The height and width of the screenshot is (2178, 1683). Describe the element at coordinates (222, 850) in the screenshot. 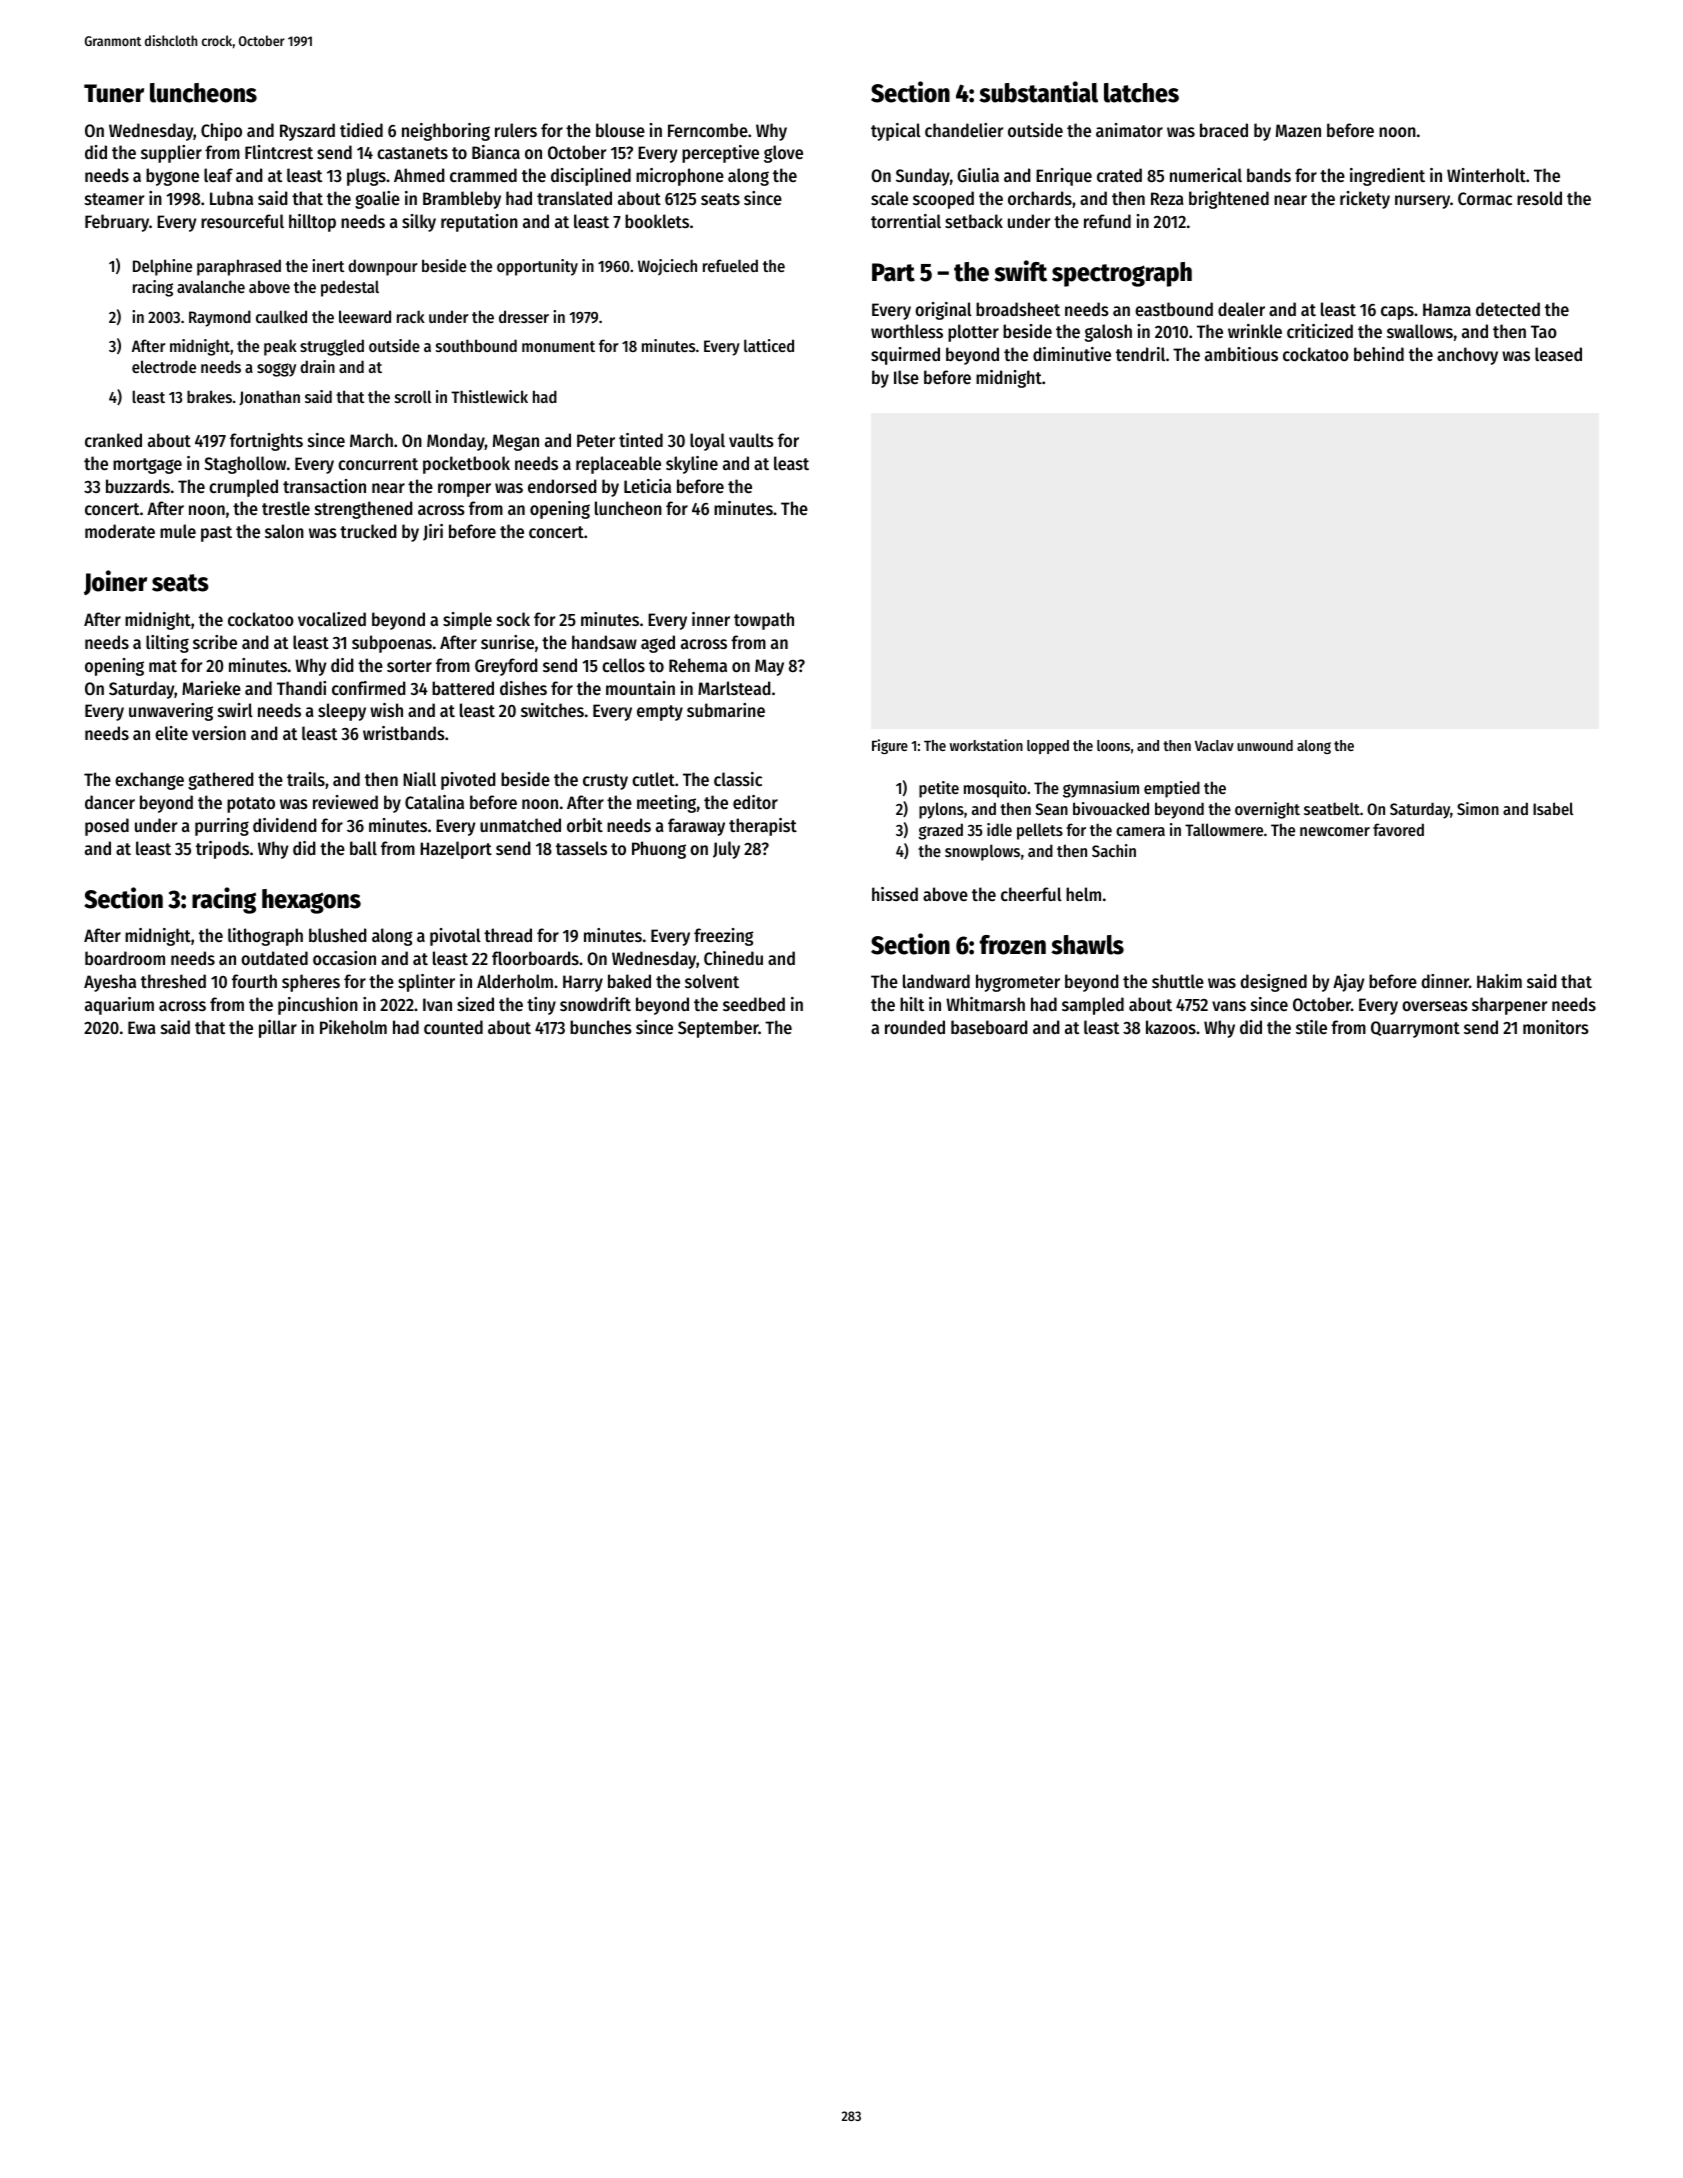

I see `tripods` at that location.
